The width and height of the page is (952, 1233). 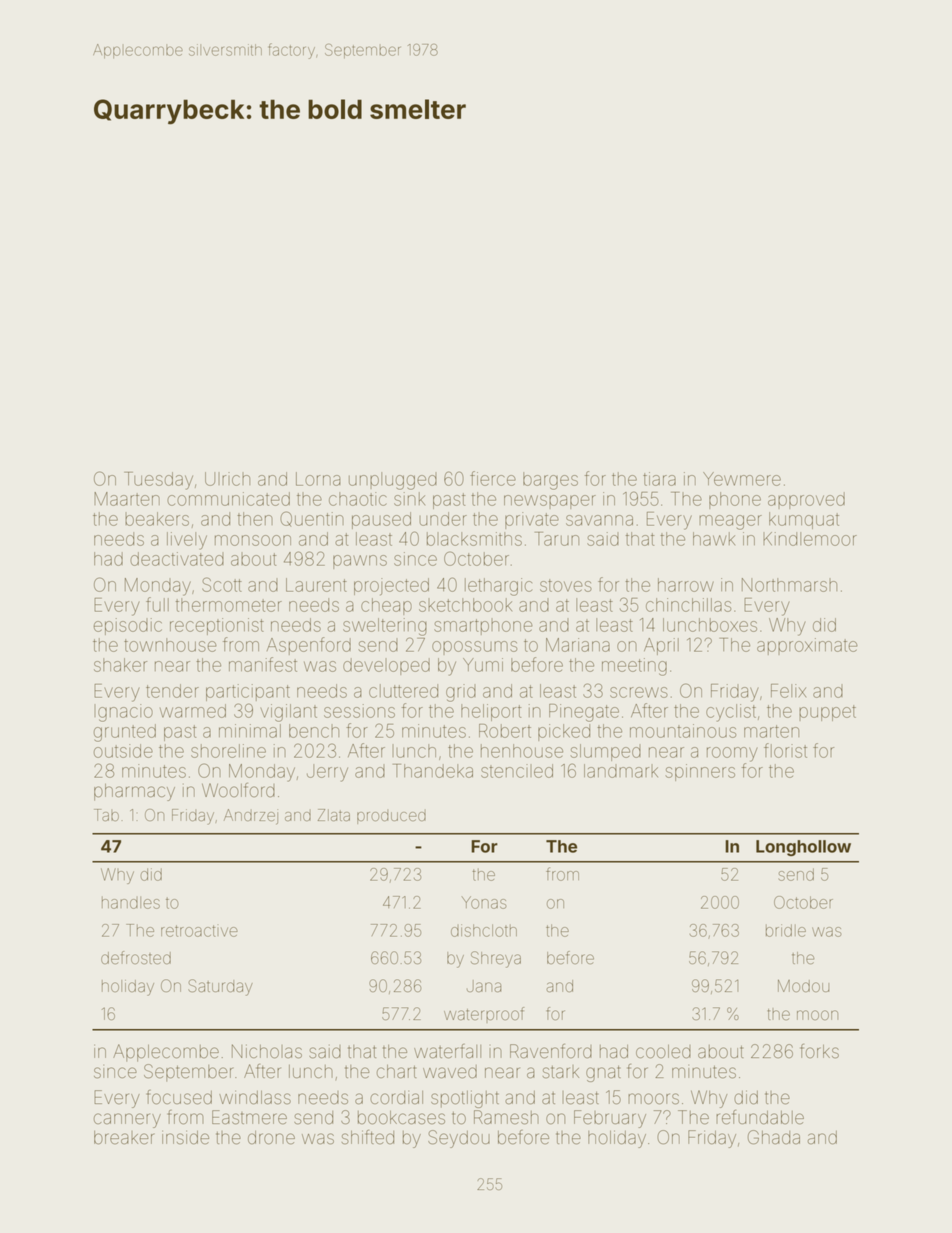 What do you see at coordinates (774, 1137) in the page?
I see `Ghada` at bounding box center [774, 1137].
